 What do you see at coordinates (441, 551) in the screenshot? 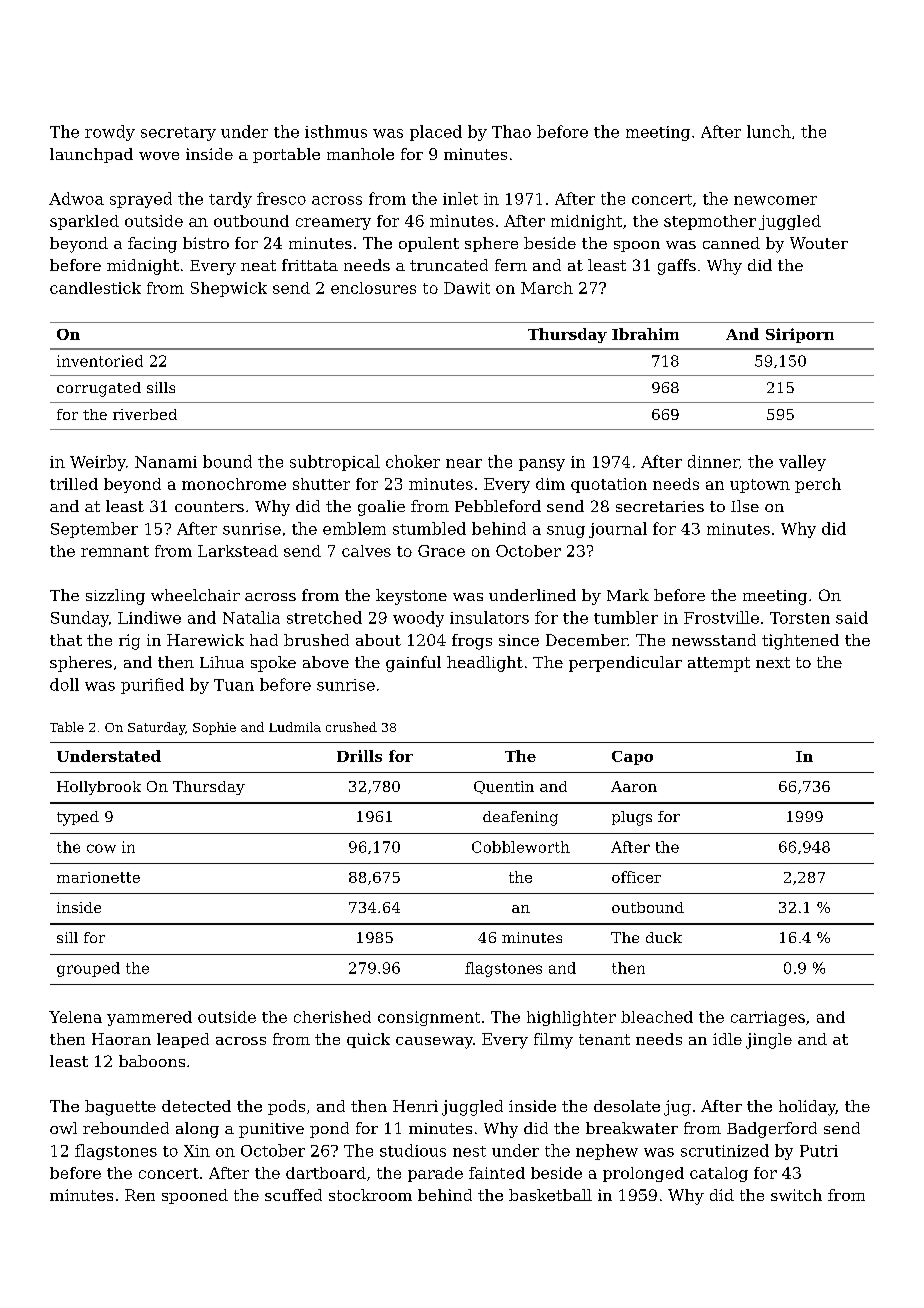
I see `Grace` at bounding box center [441, 551].
